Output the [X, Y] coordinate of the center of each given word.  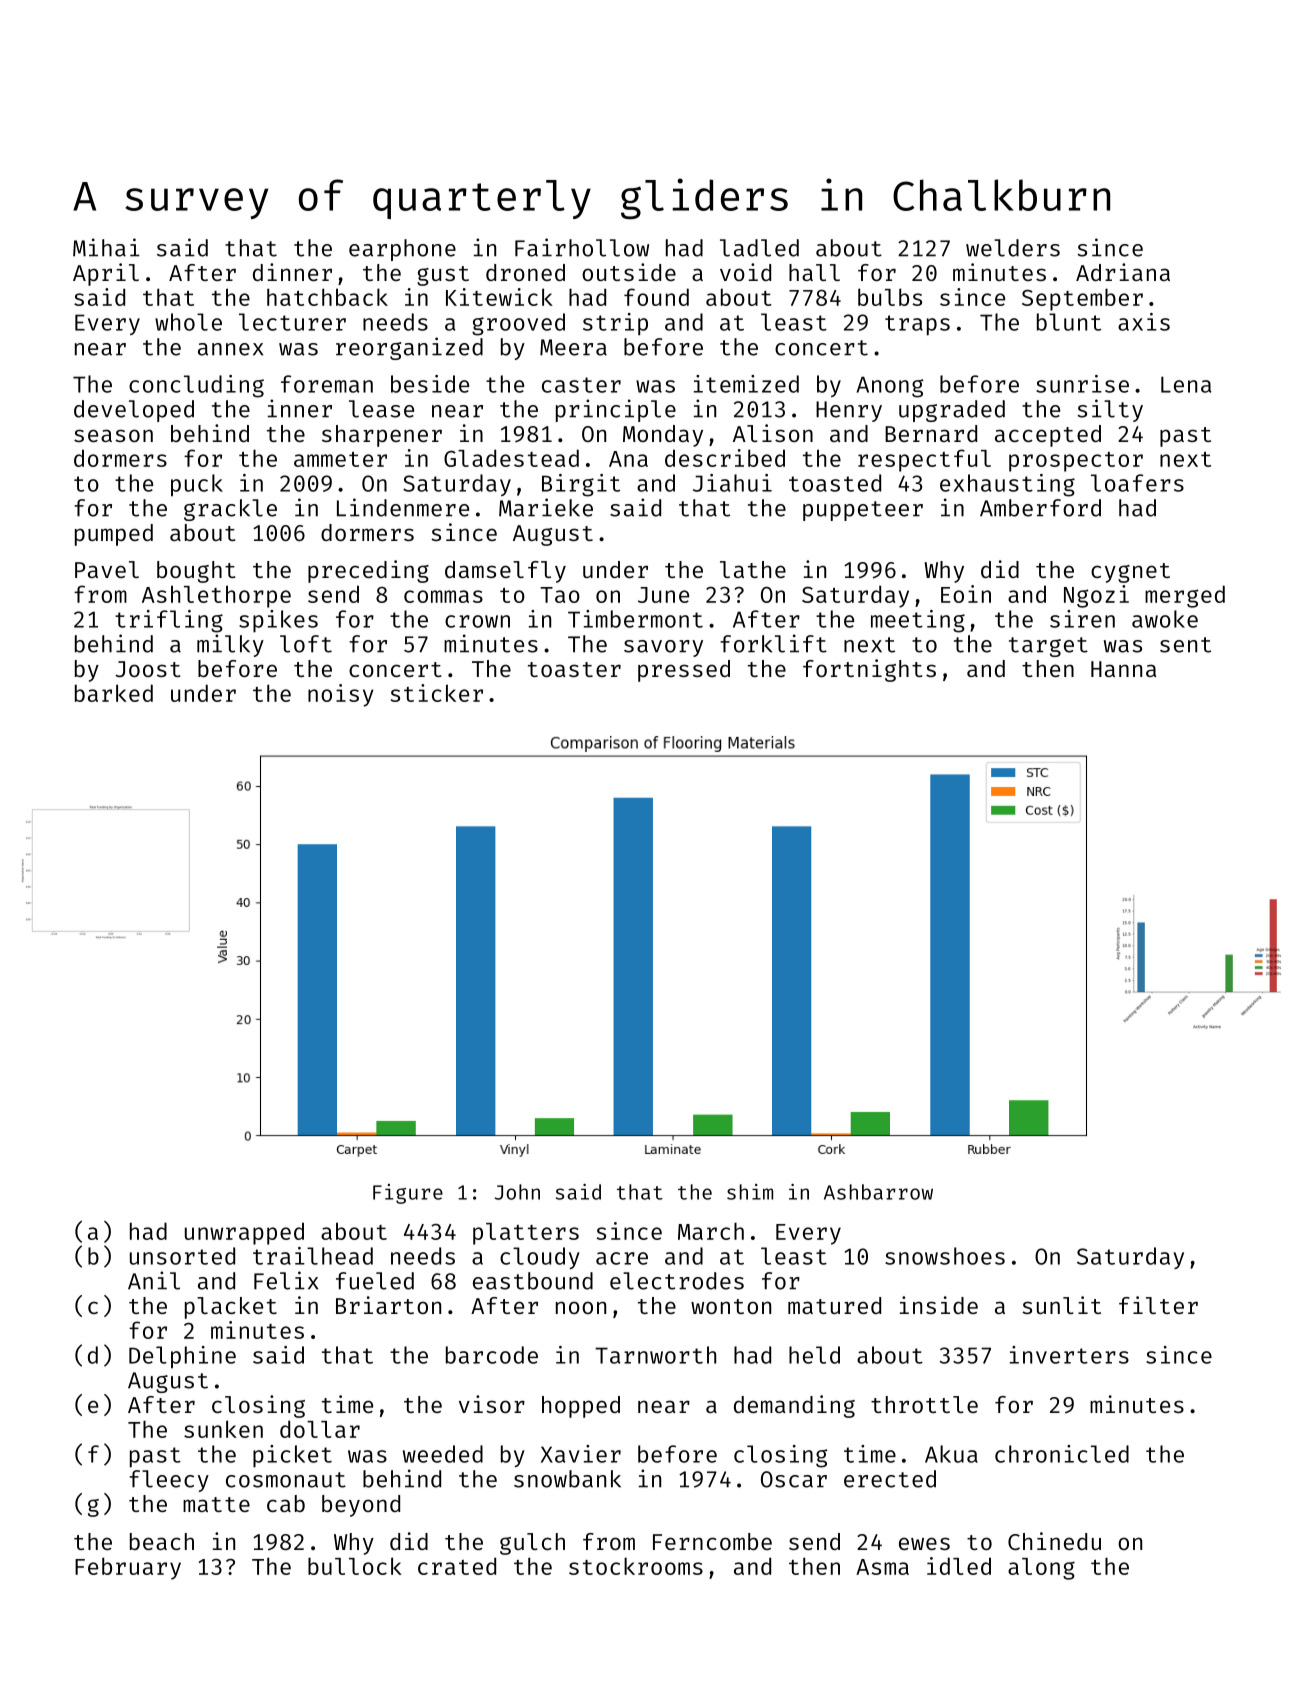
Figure [408, 1194]
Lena [1186, 384]
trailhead [313, 1256]
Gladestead [511, 458]
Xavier [581, 1454]
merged [1185, 596]
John [517, 1192]
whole [188, 322]
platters [526, 1234]
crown [477, 621]
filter [1158, 1305]
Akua [951, 1454]
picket [292, 1456]
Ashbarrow [878, 1192]
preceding [368, 571]
